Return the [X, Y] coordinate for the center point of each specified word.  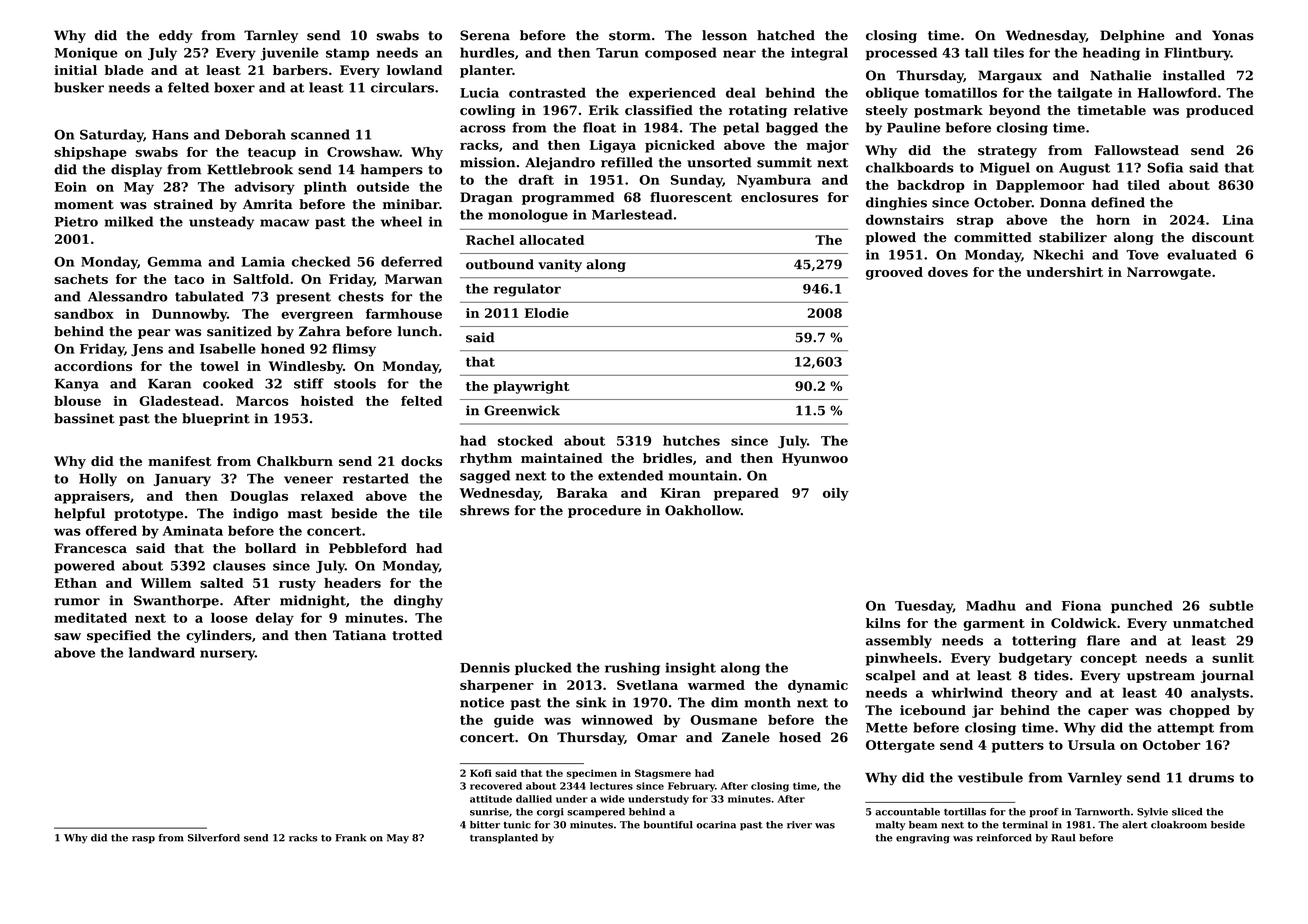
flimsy [354, 350]
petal [741, 128]
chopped [1199, 711]
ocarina [716, 825]
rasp [143, 839]
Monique [86, 54]
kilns [883, 623]
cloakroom [1179, 825]
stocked [525, 440]
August [1084, 169]
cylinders [219, 636]
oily [836, 494]
